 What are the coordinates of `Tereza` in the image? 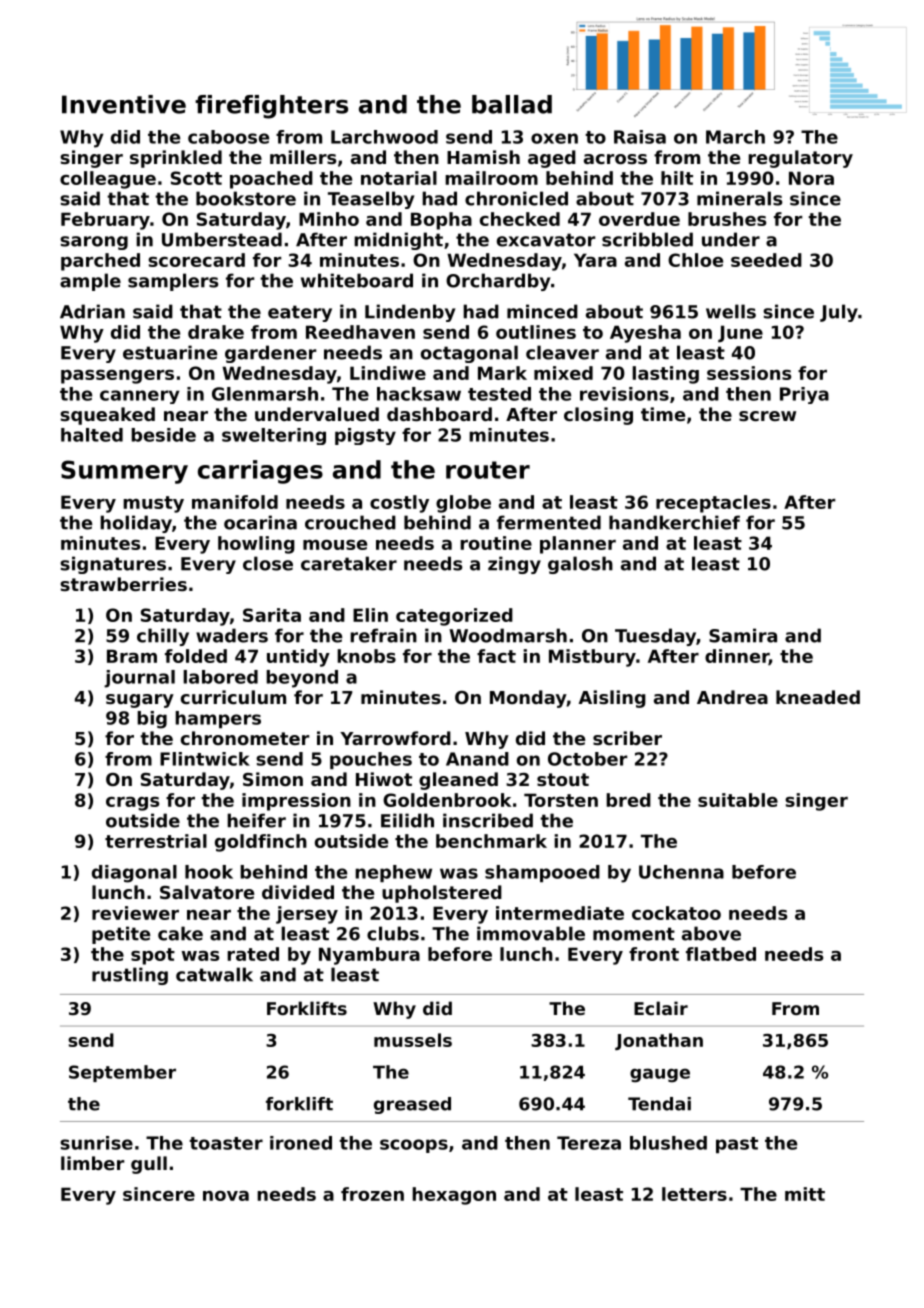 It's located at (589, 1143).
